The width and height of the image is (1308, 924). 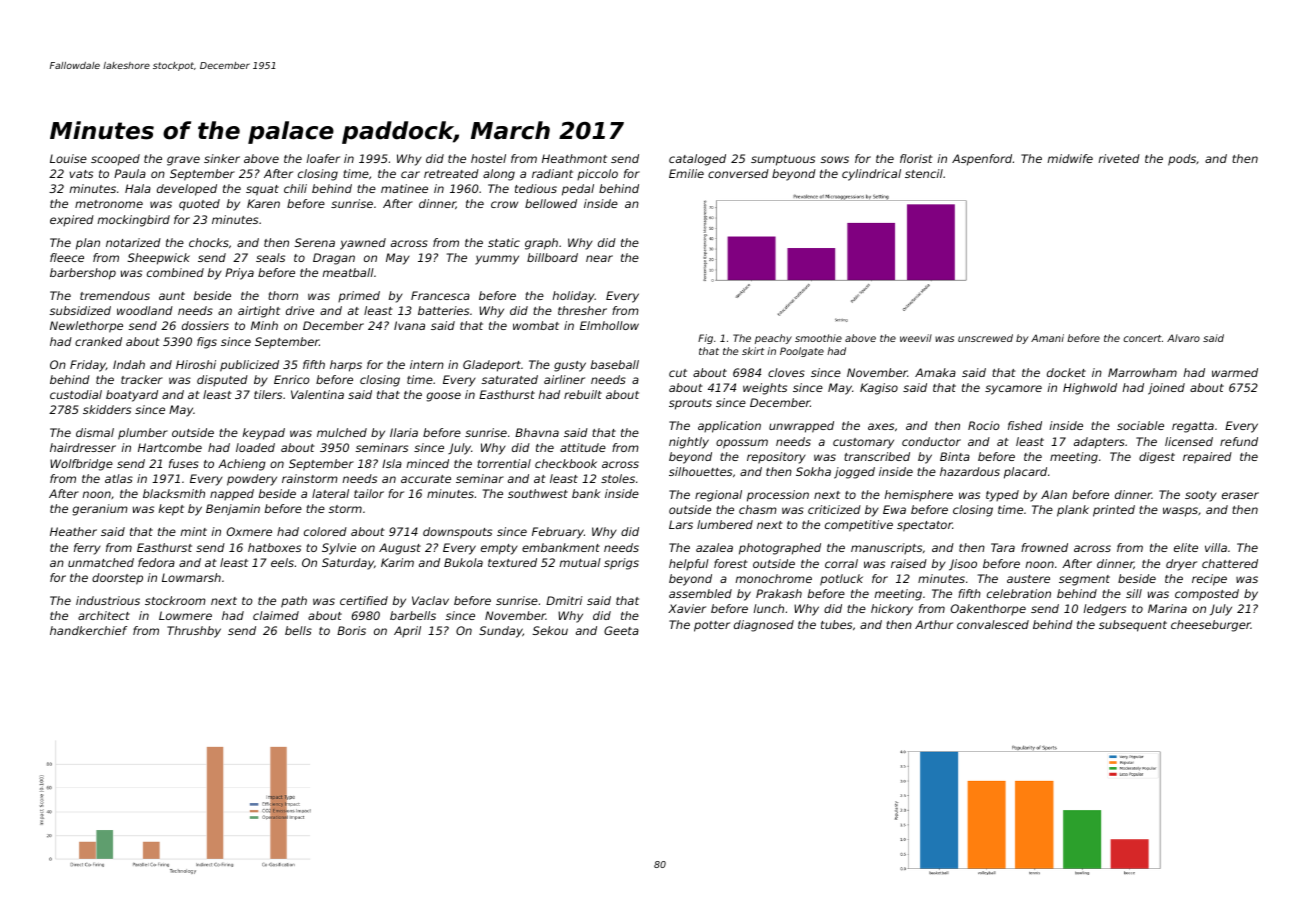 I want to click on Marrowham, so click(x=1142, y=372).
